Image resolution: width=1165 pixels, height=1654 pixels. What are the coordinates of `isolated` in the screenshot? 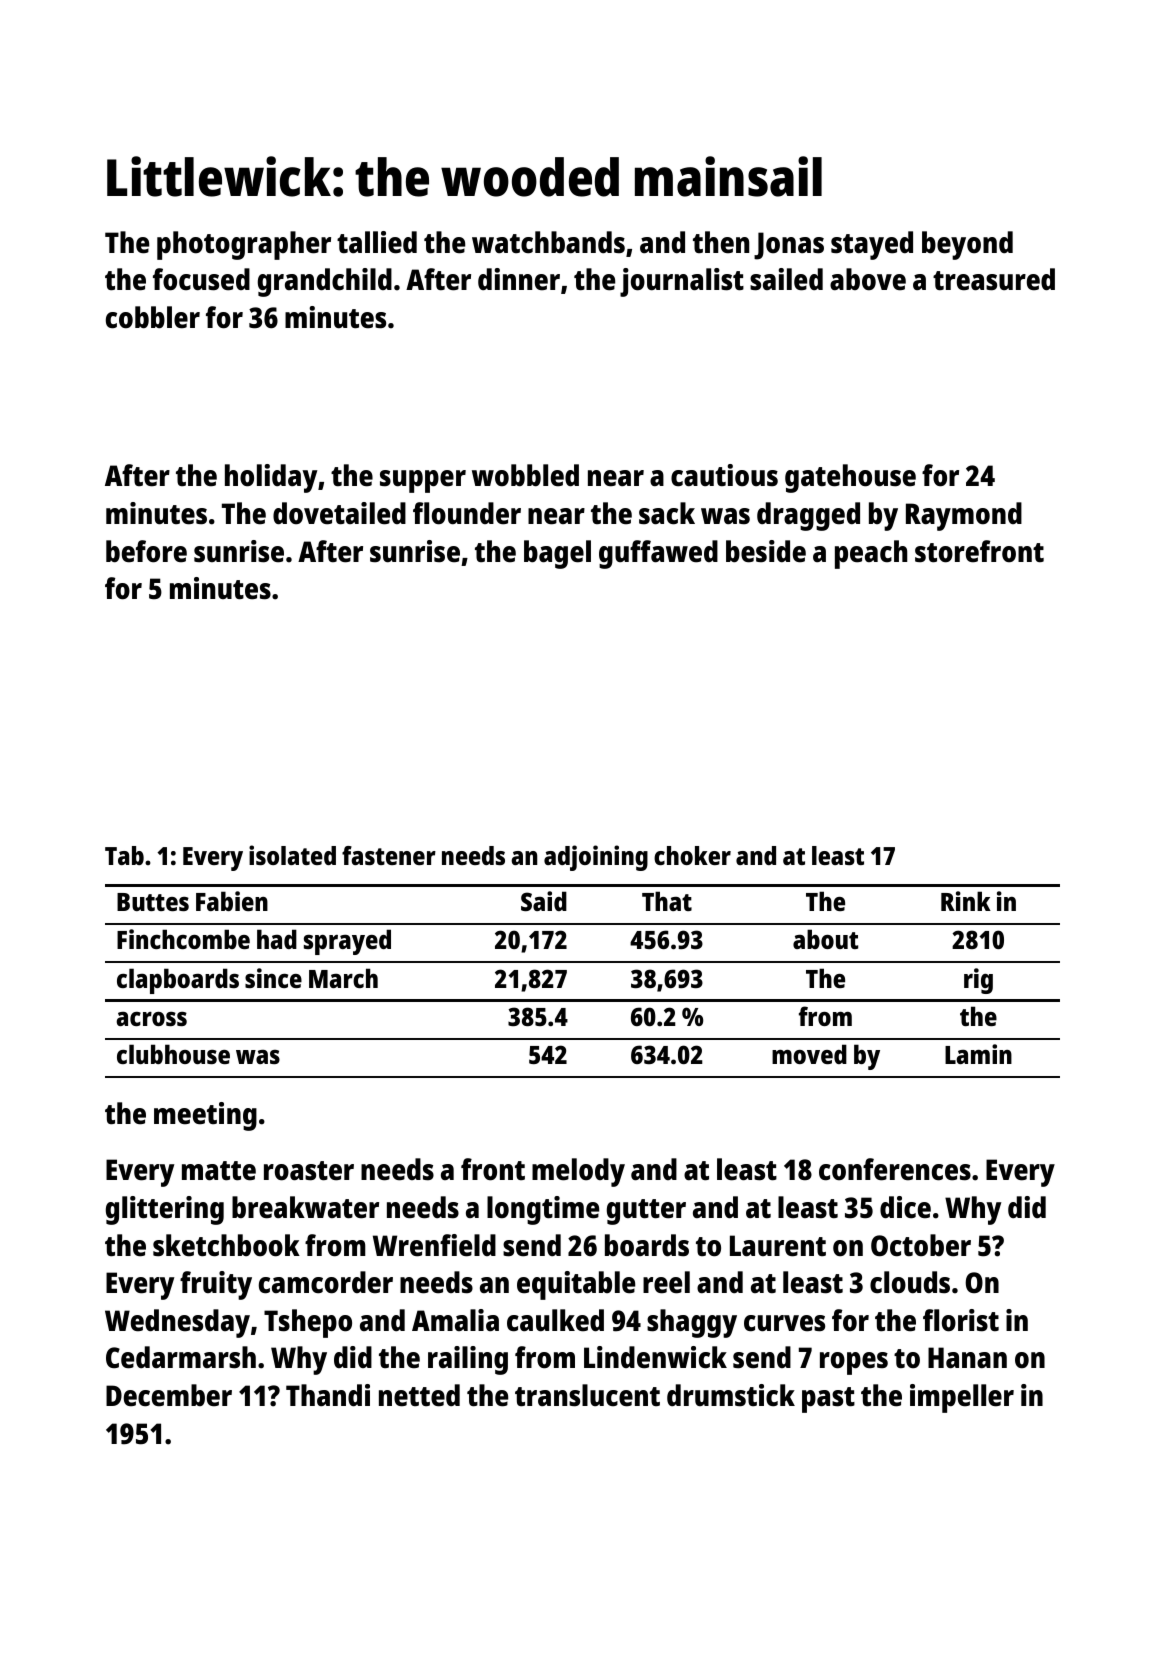 It's located at (292, 855).
